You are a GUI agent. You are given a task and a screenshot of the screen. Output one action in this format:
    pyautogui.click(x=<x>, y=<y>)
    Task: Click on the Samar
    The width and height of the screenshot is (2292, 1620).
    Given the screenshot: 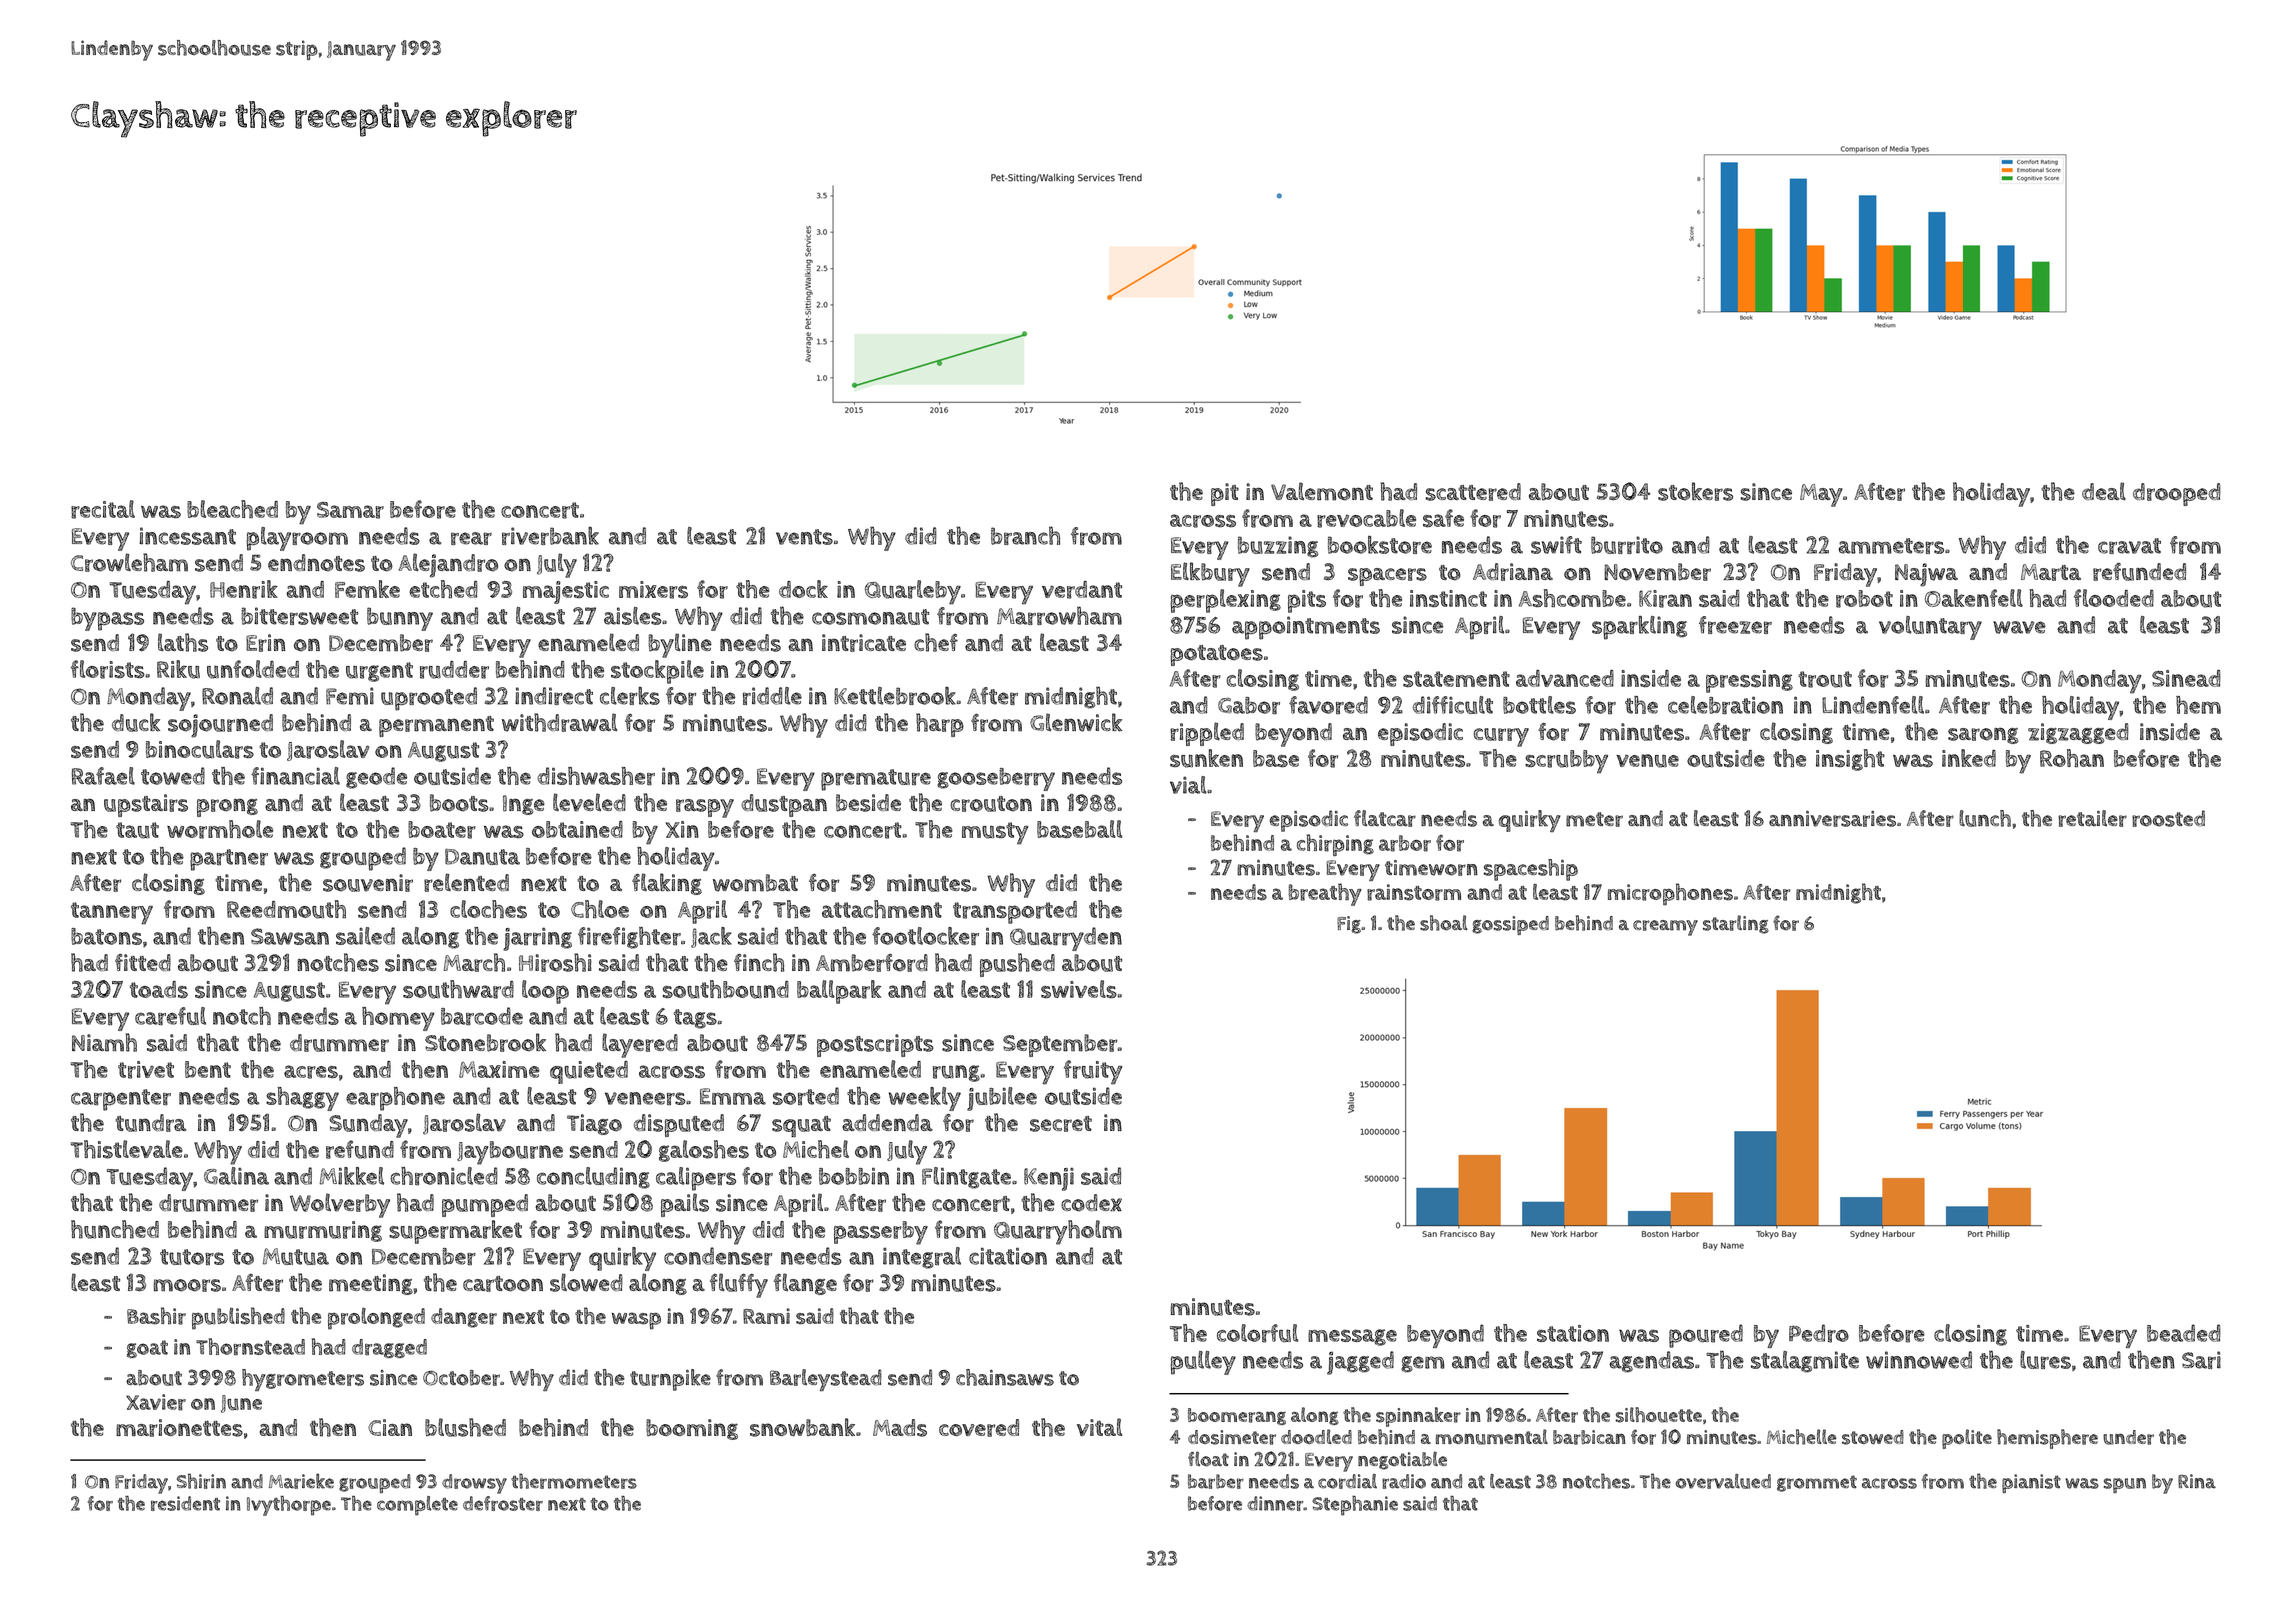 What is the action you would take?
    pyautogui.click(x=350, y=510)
